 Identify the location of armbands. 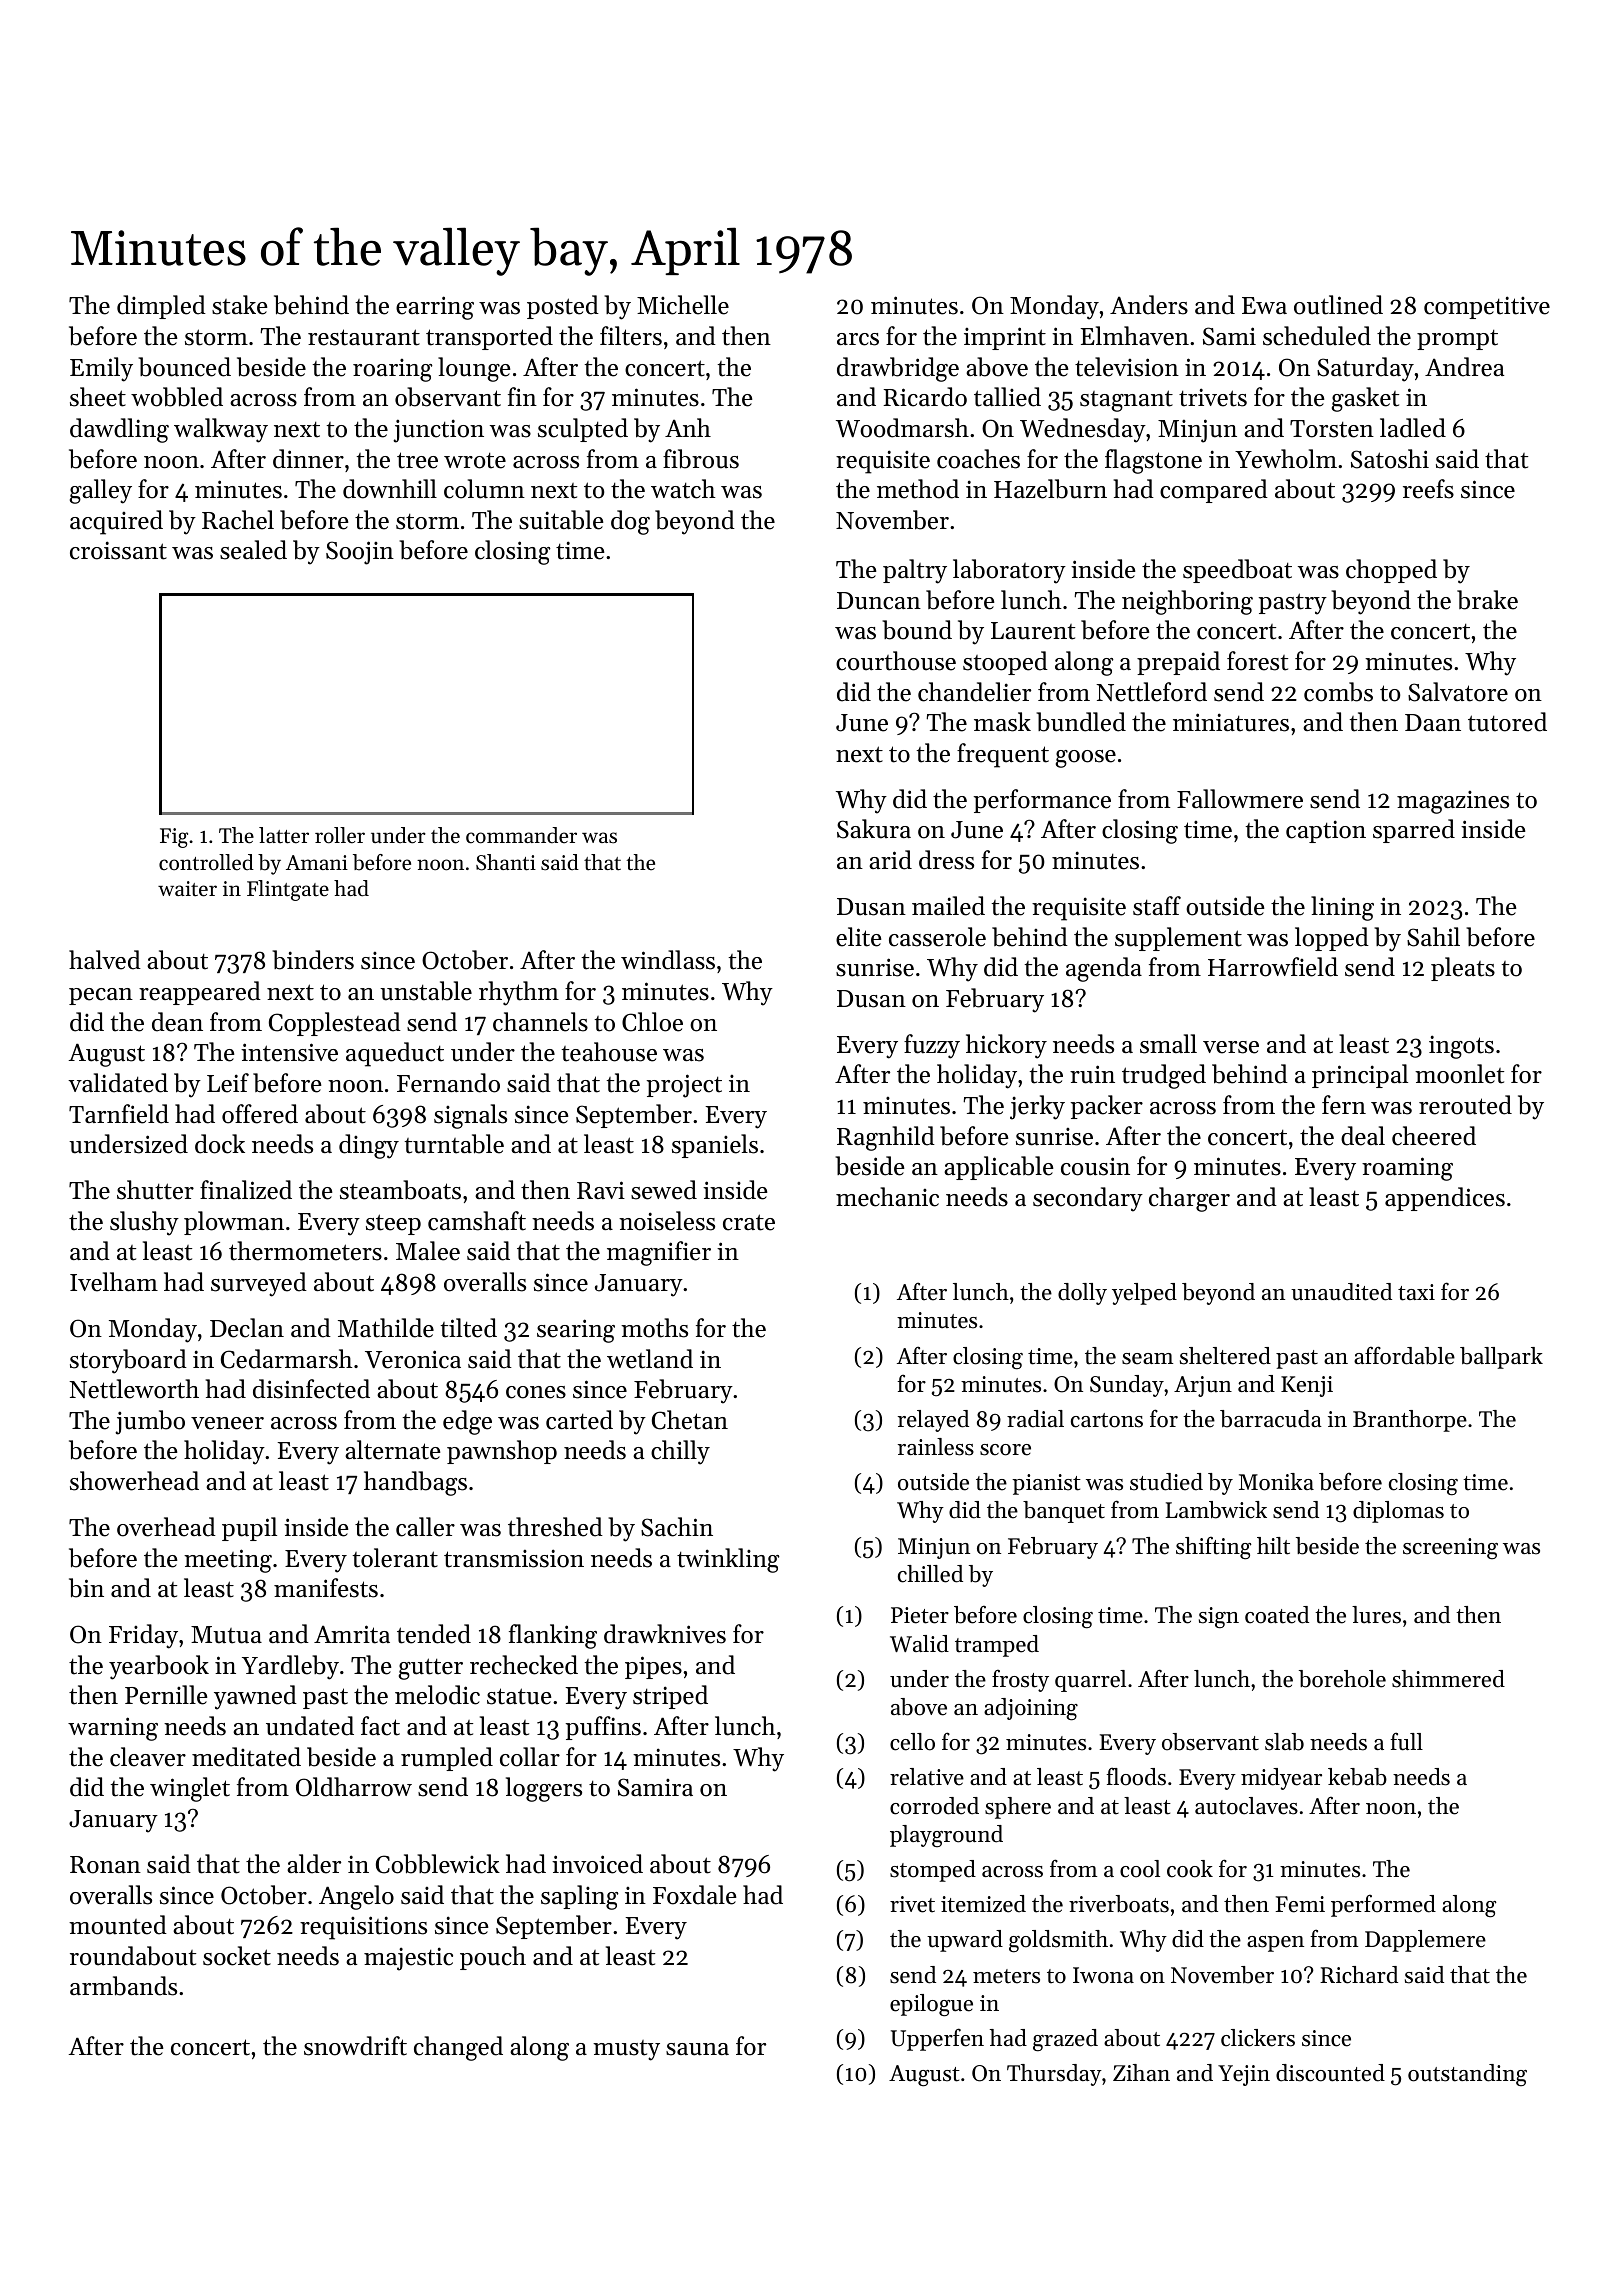
(123, 1986).
